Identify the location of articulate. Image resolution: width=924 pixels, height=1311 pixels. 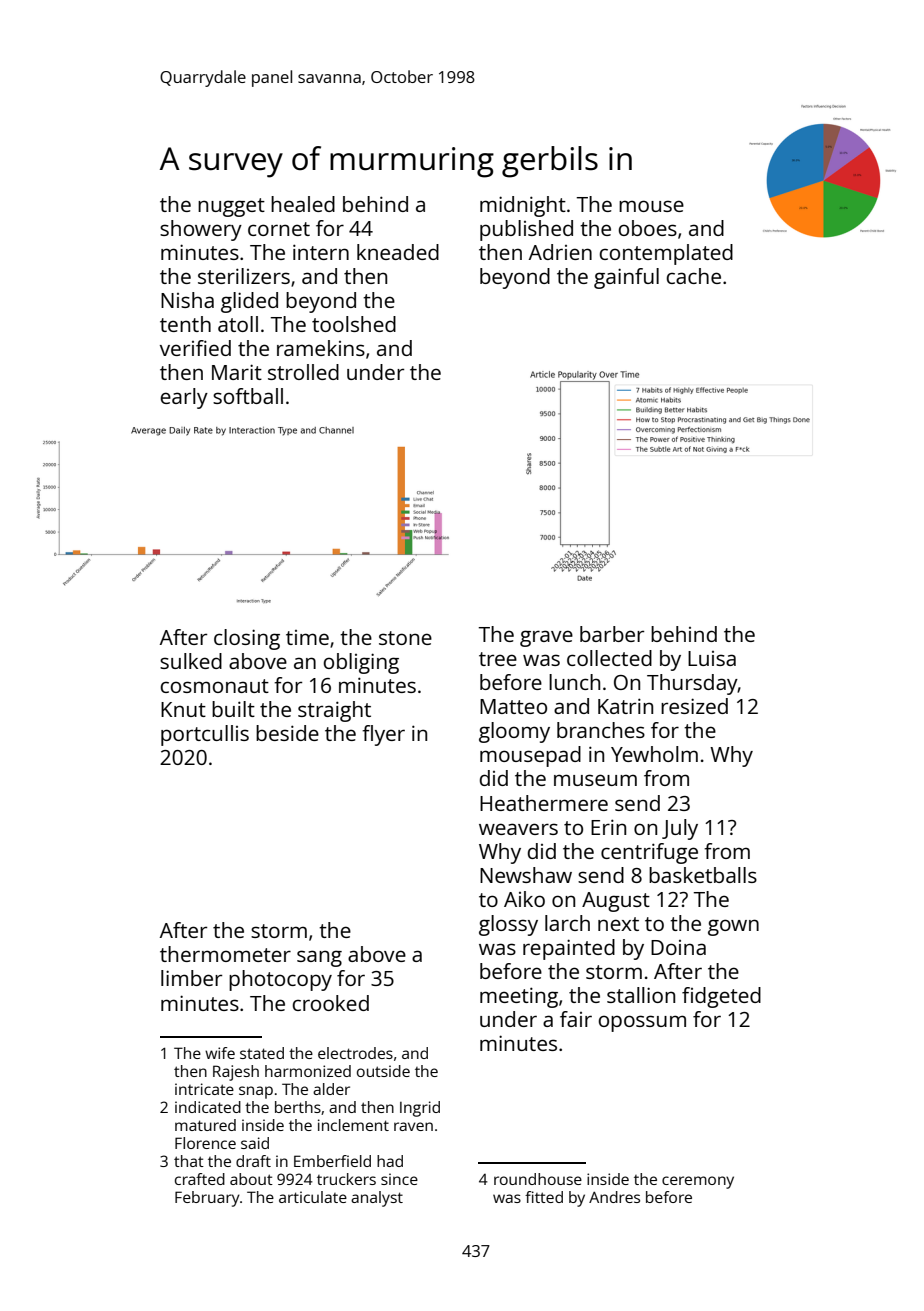
(313, 1197).
